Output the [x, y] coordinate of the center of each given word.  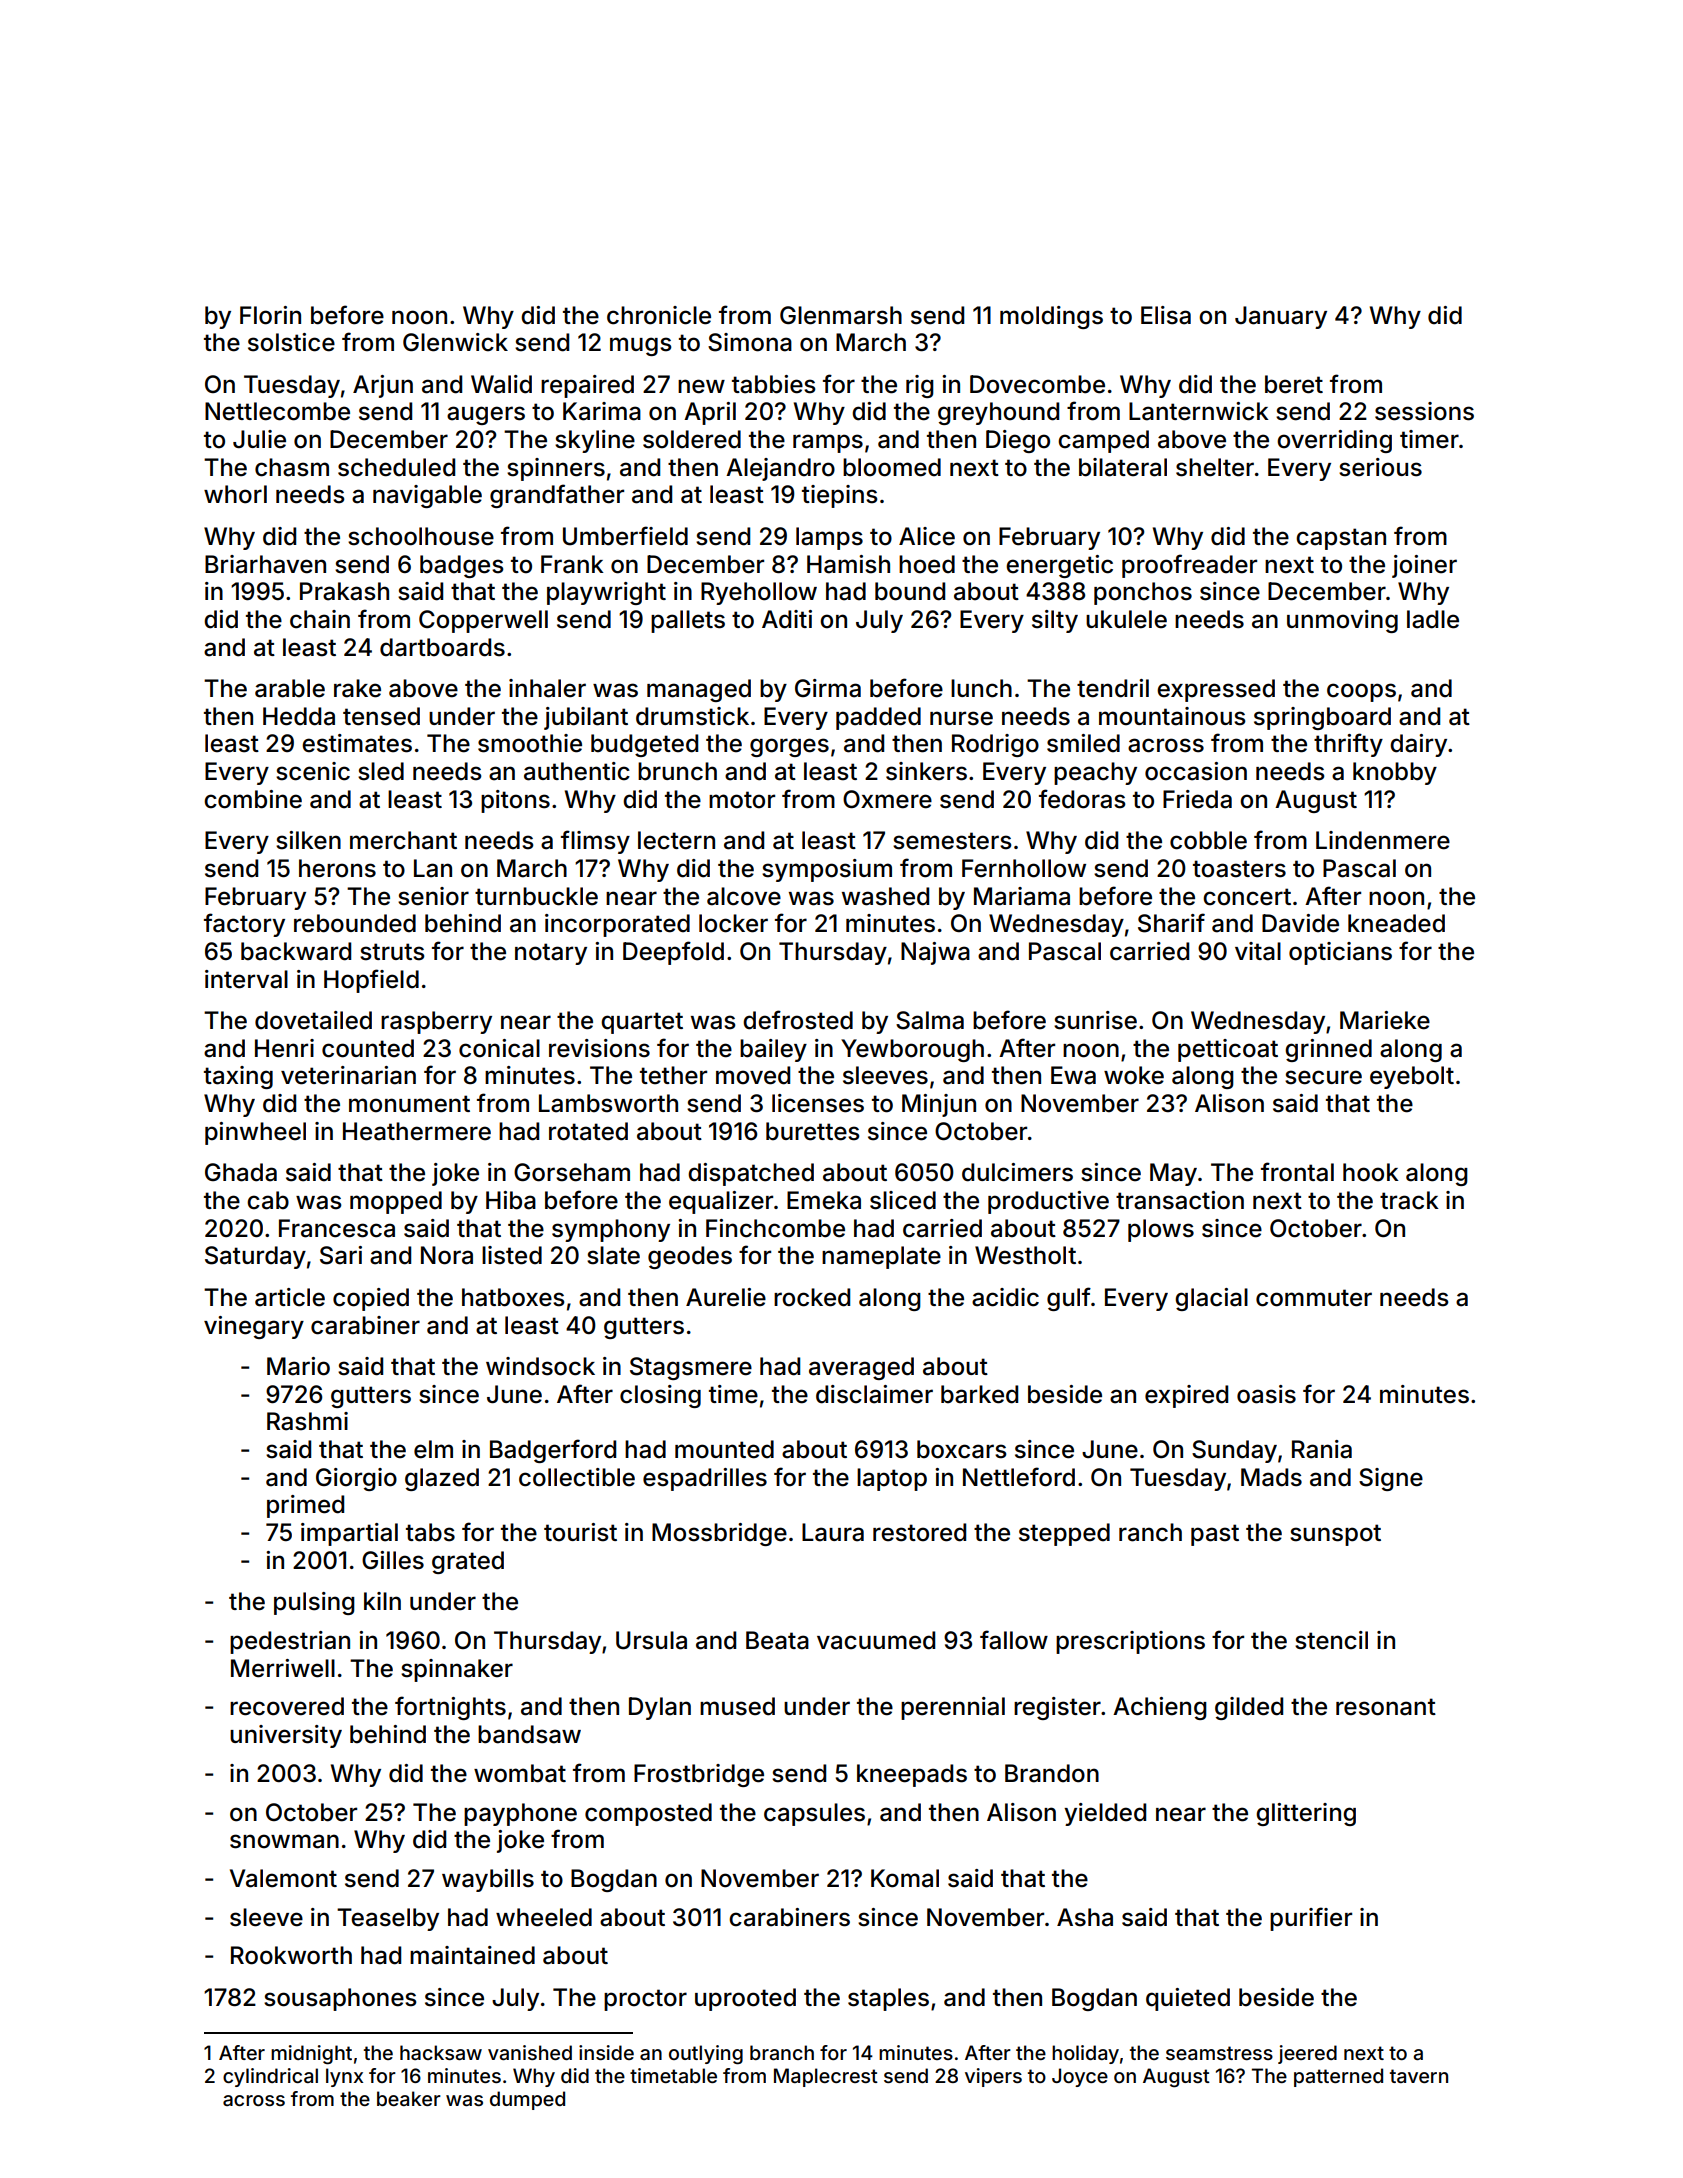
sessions [1424, 411]
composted [648, 1814]
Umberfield [625, 536]
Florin [270, 315]
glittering [1306, 1814]
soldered [692, 439]
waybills [488, 1880]
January [1281, 317]
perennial [953, 1708]
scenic [313, 771]
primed [305, 1506]
